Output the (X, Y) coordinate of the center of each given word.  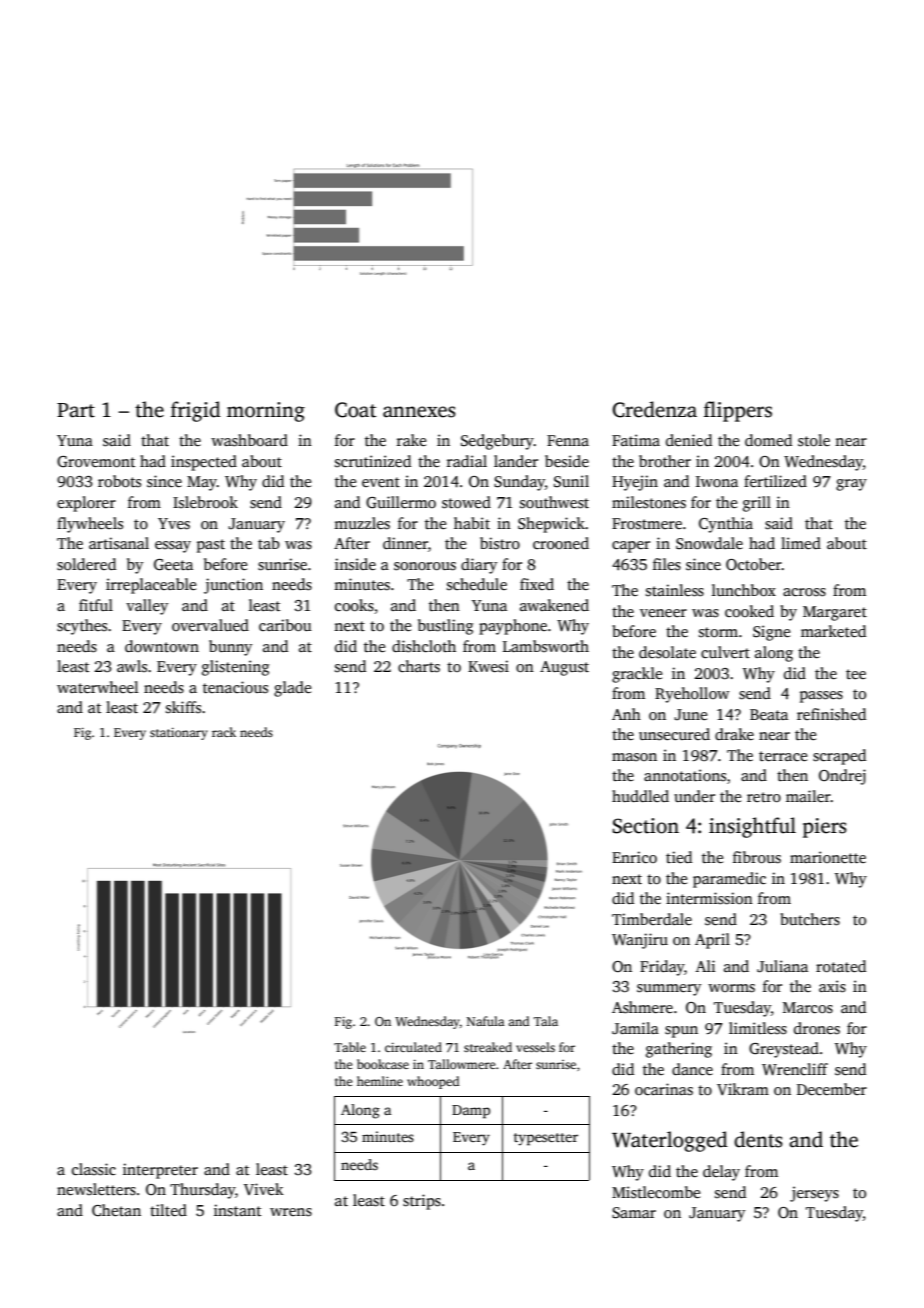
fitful (96, 605)
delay (721, 1173)
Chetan (116, 1210)
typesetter (546, 1139)
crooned (561, 543)
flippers (738, 411)
